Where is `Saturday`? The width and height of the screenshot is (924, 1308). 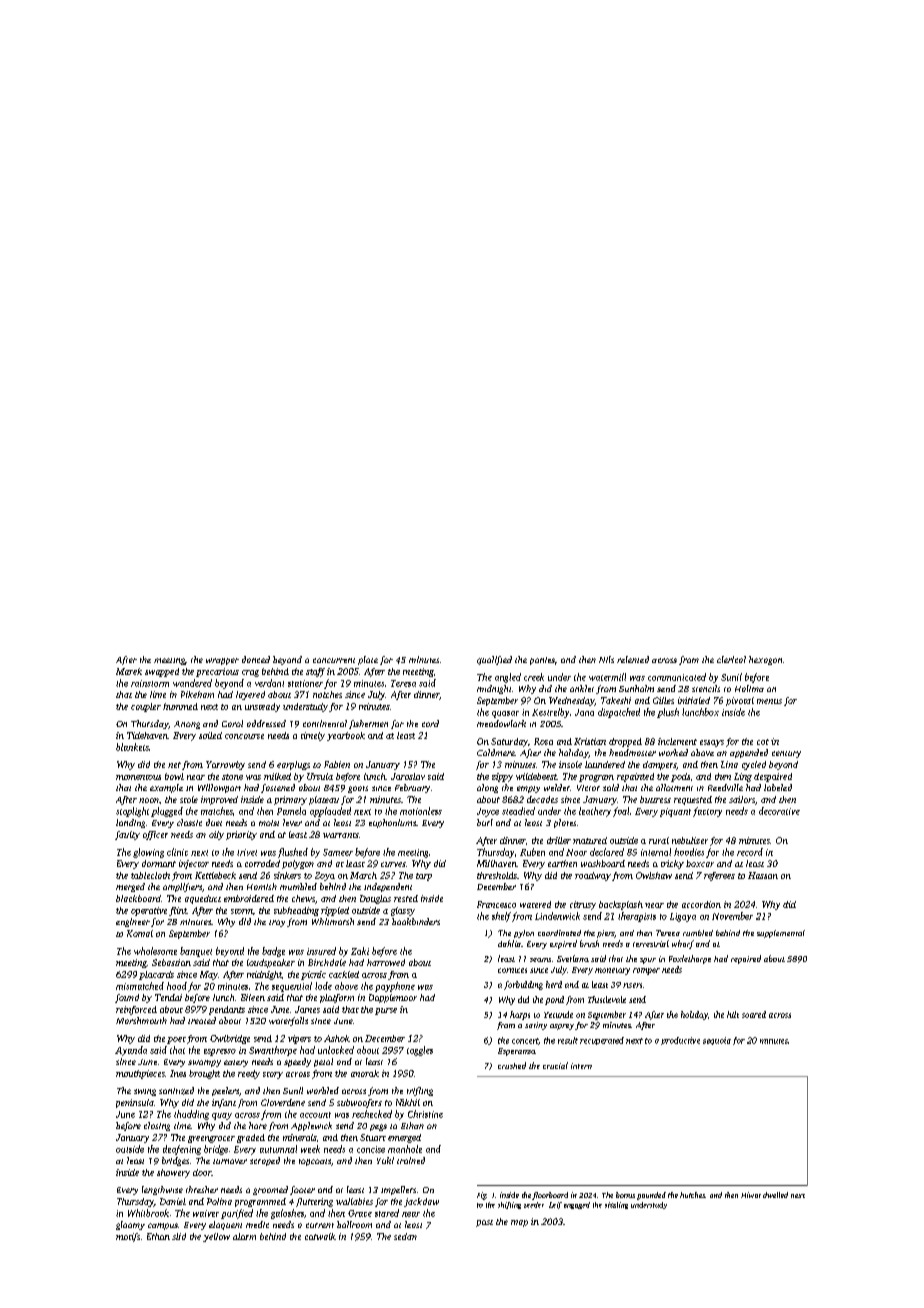
Saturday is located at coordinates (509, 742).
